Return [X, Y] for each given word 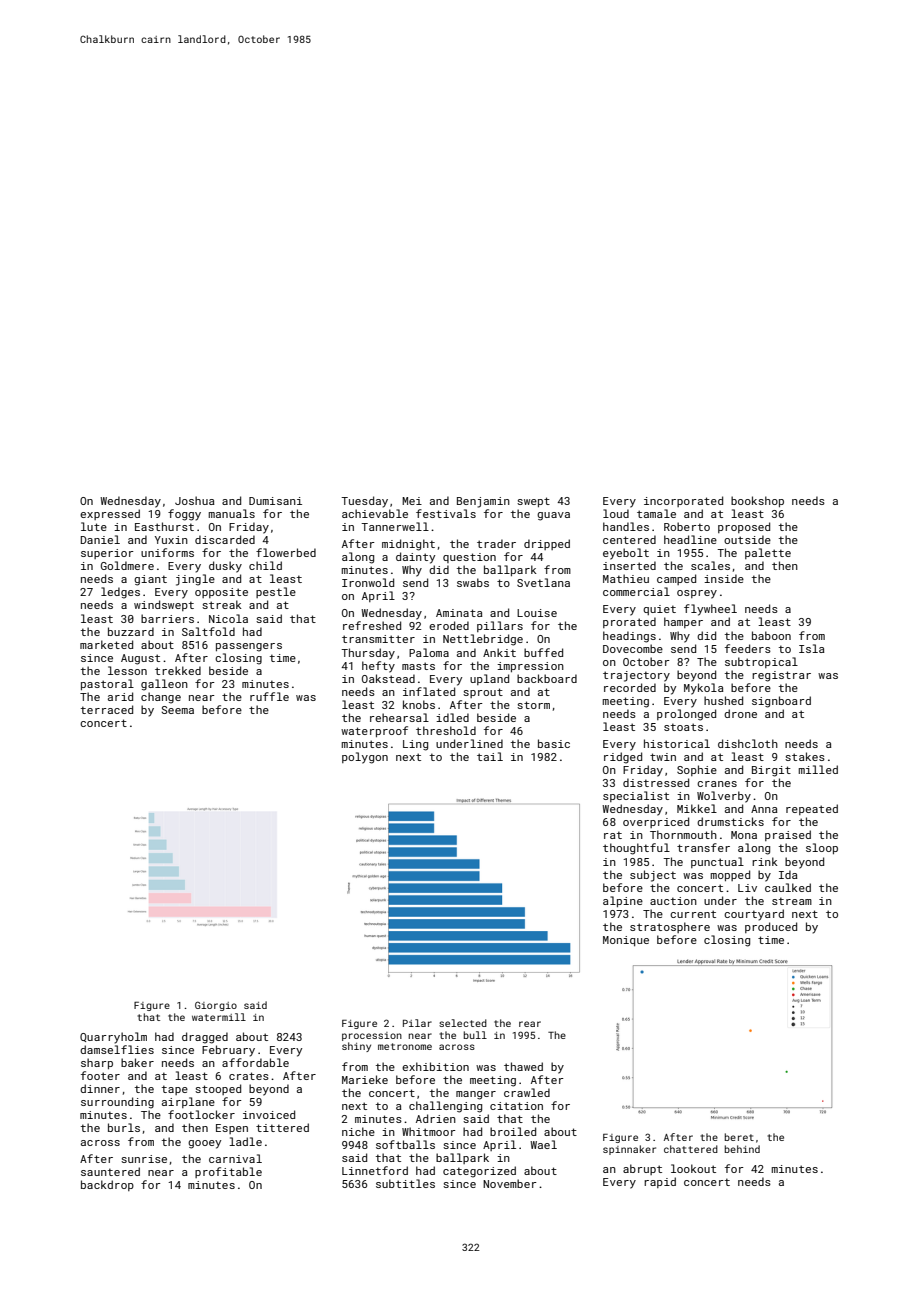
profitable [228, 1172]
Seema [178, 710]
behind [742, 1149]
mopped [730, 875]
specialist [636, 796]
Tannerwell [395, 526]
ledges [120, 593]
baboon [771, 635]
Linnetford [375, 1170]
